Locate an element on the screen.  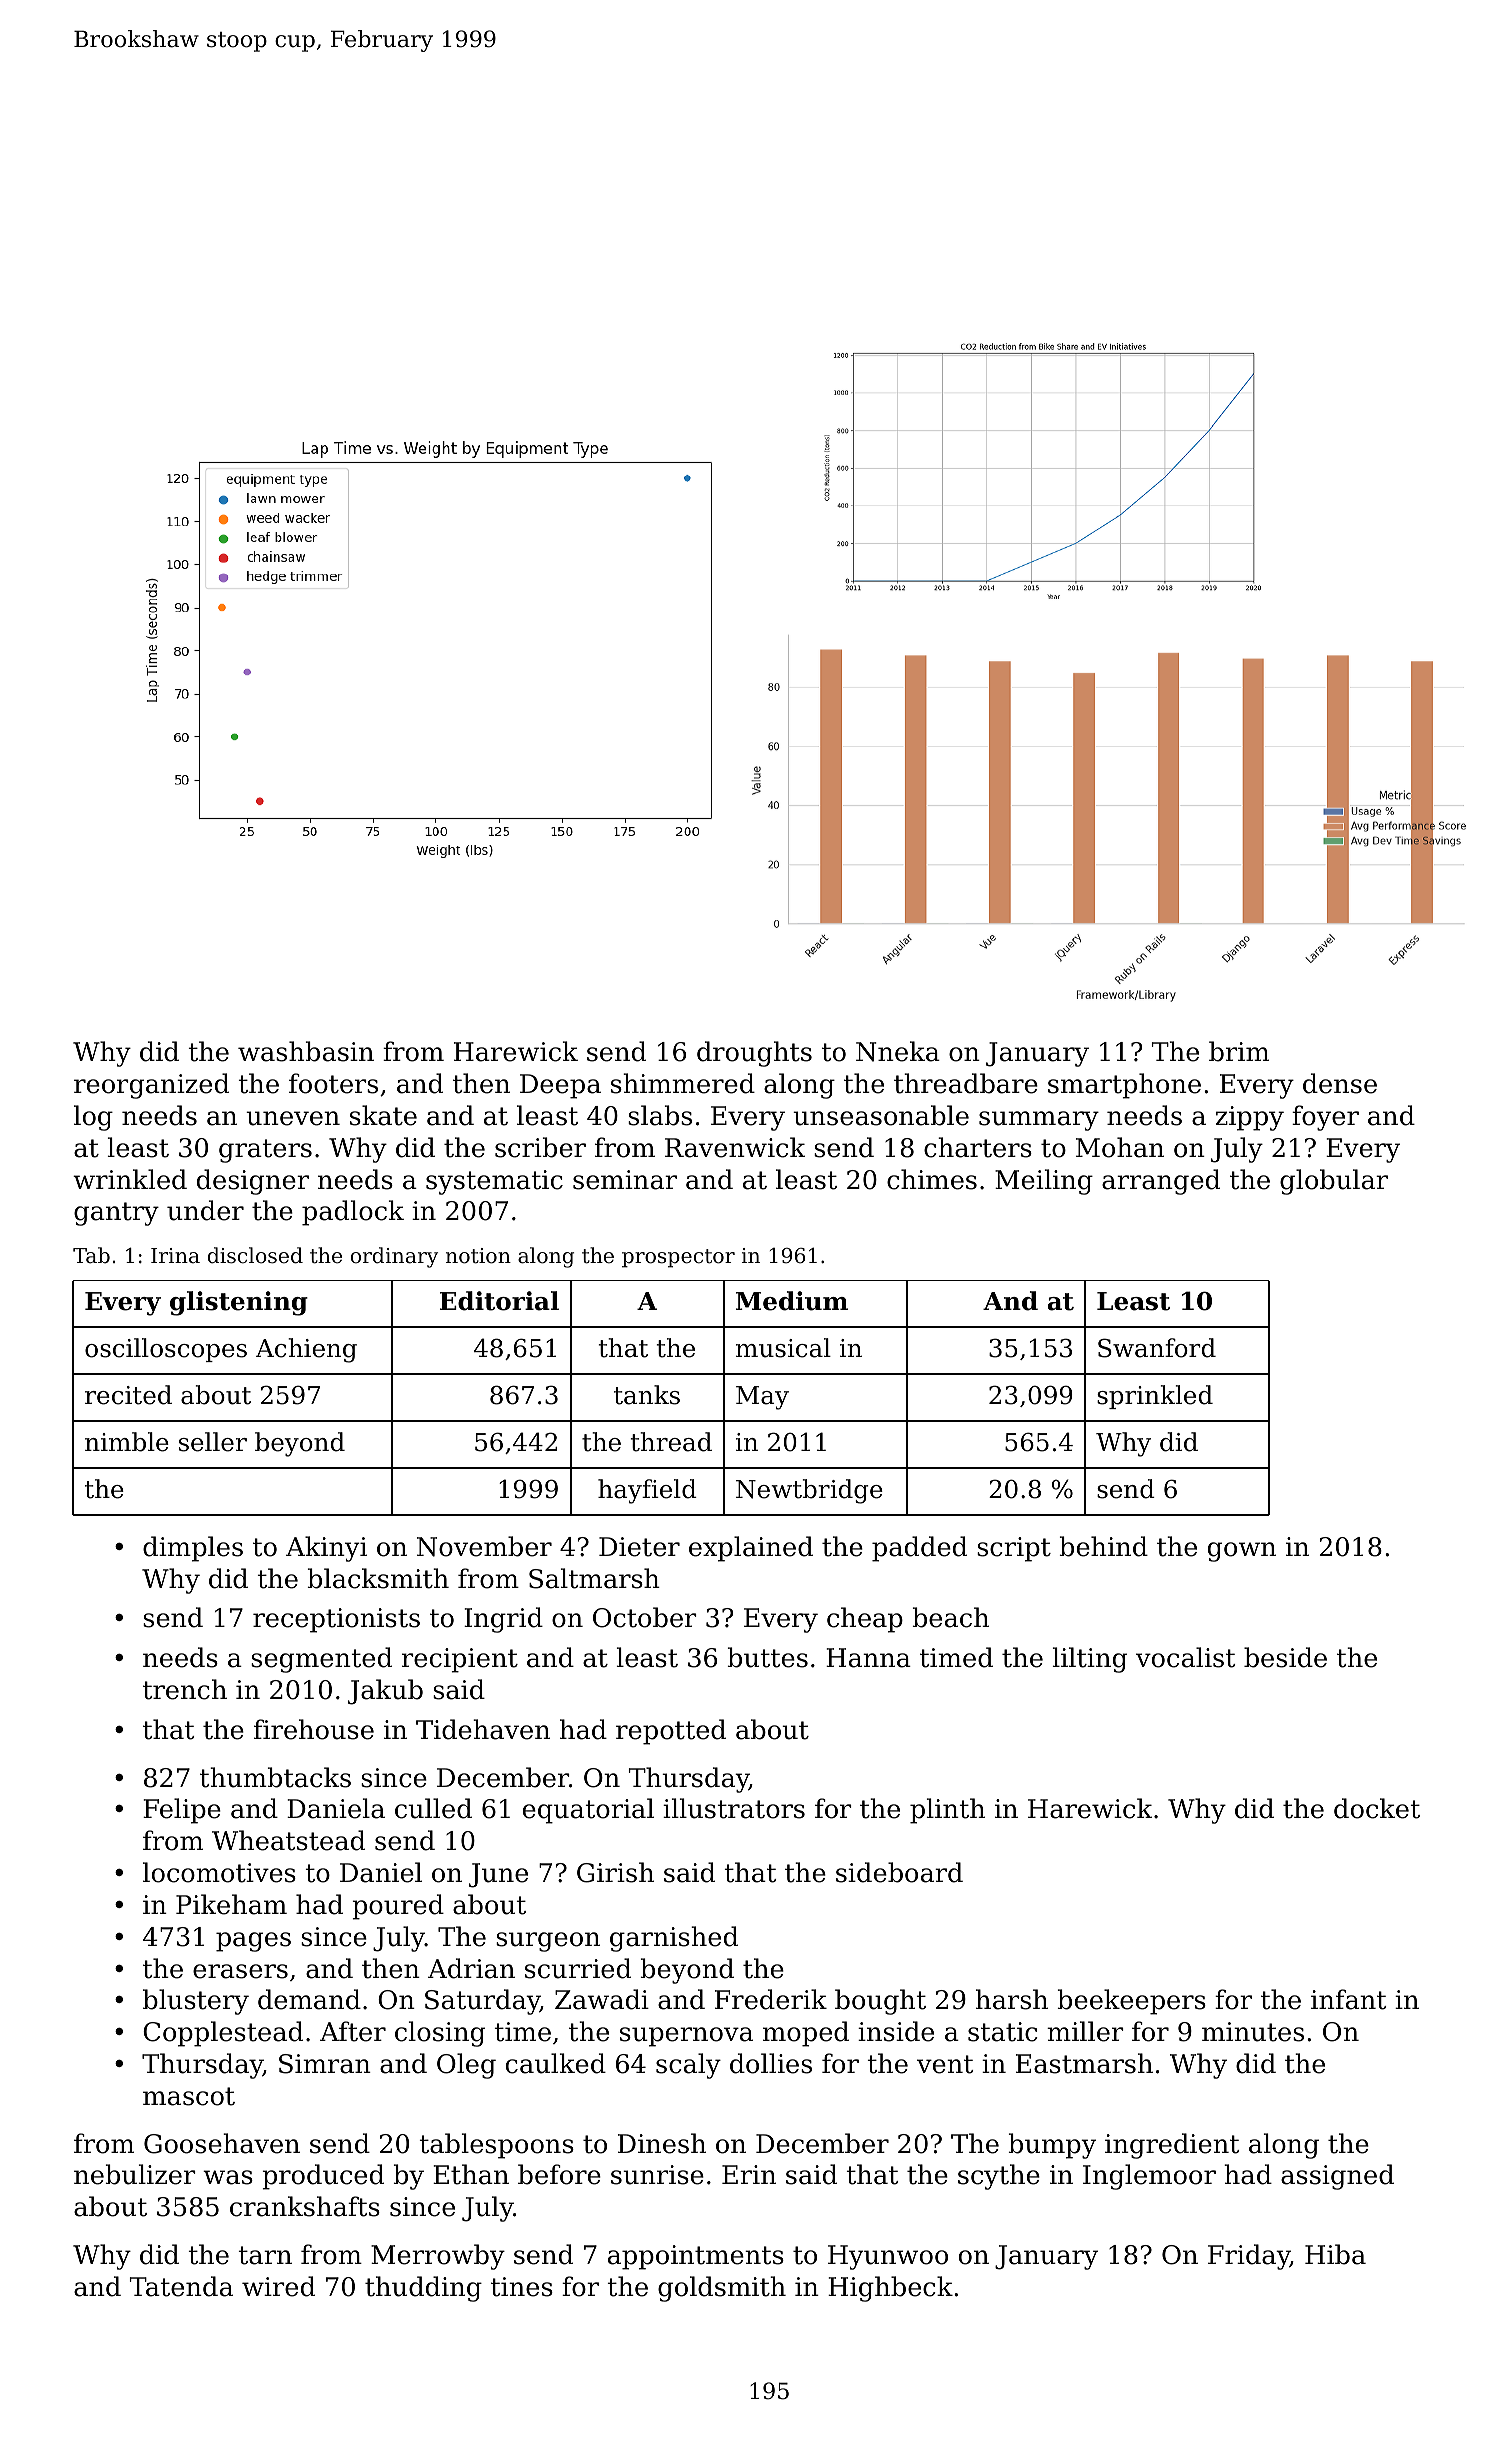
dense is located at coordinates (1340, 1083).
